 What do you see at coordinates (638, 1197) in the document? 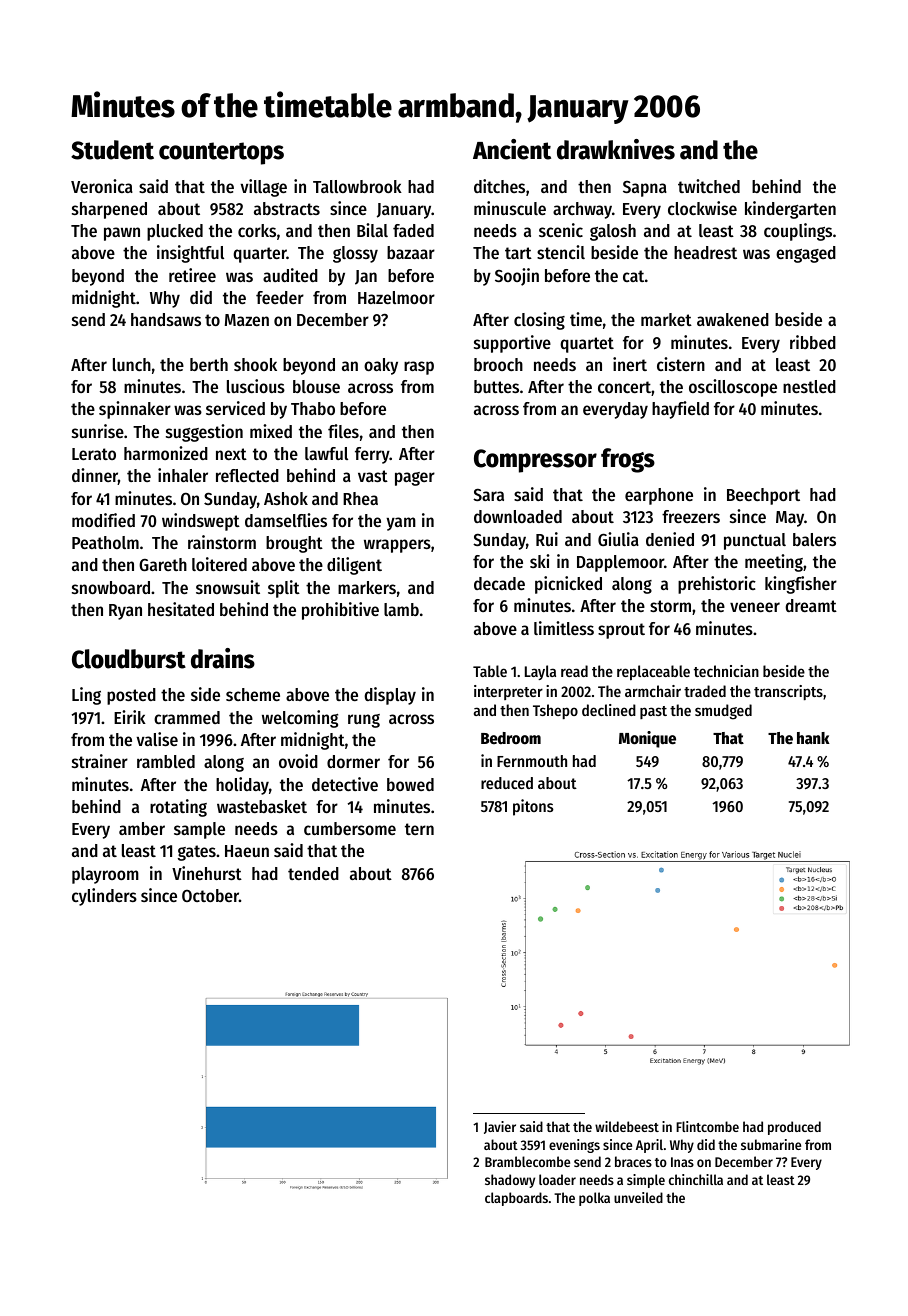
I see `unveiled` at bounding box center [638, 1197].
